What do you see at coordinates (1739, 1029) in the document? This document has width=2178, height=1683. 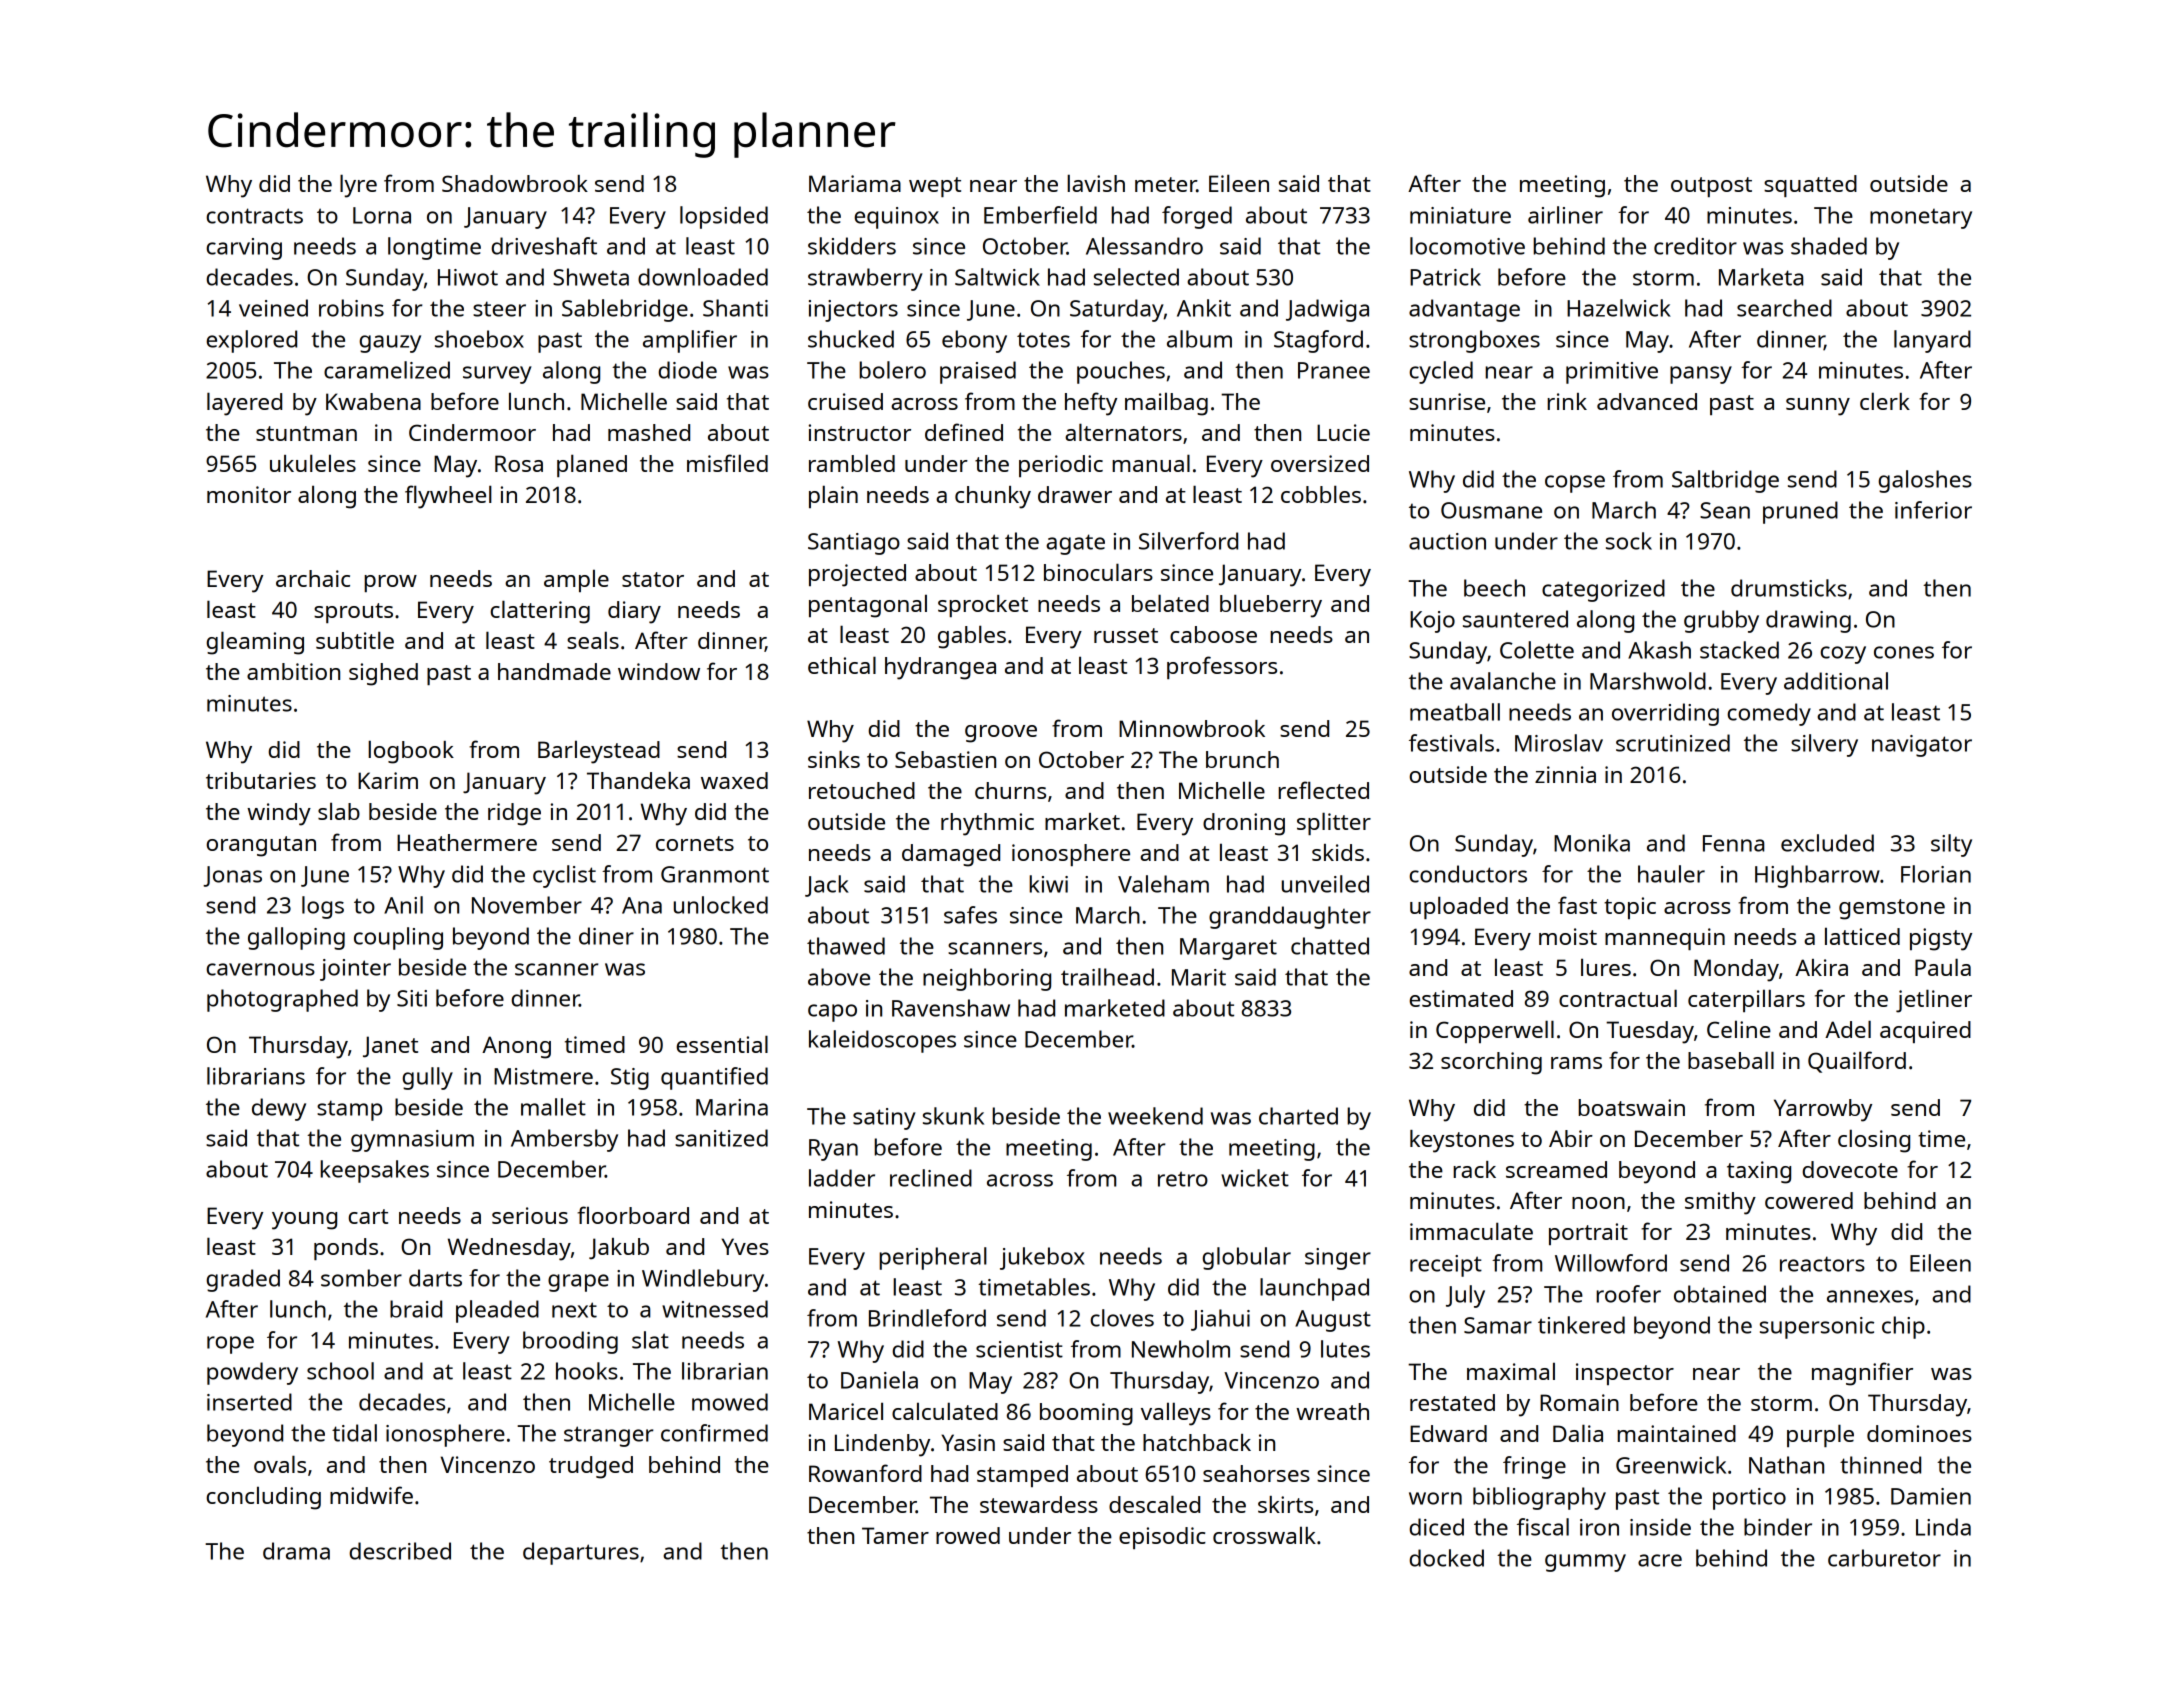 I see `Celine` at bounding box center [1739, 1029].
